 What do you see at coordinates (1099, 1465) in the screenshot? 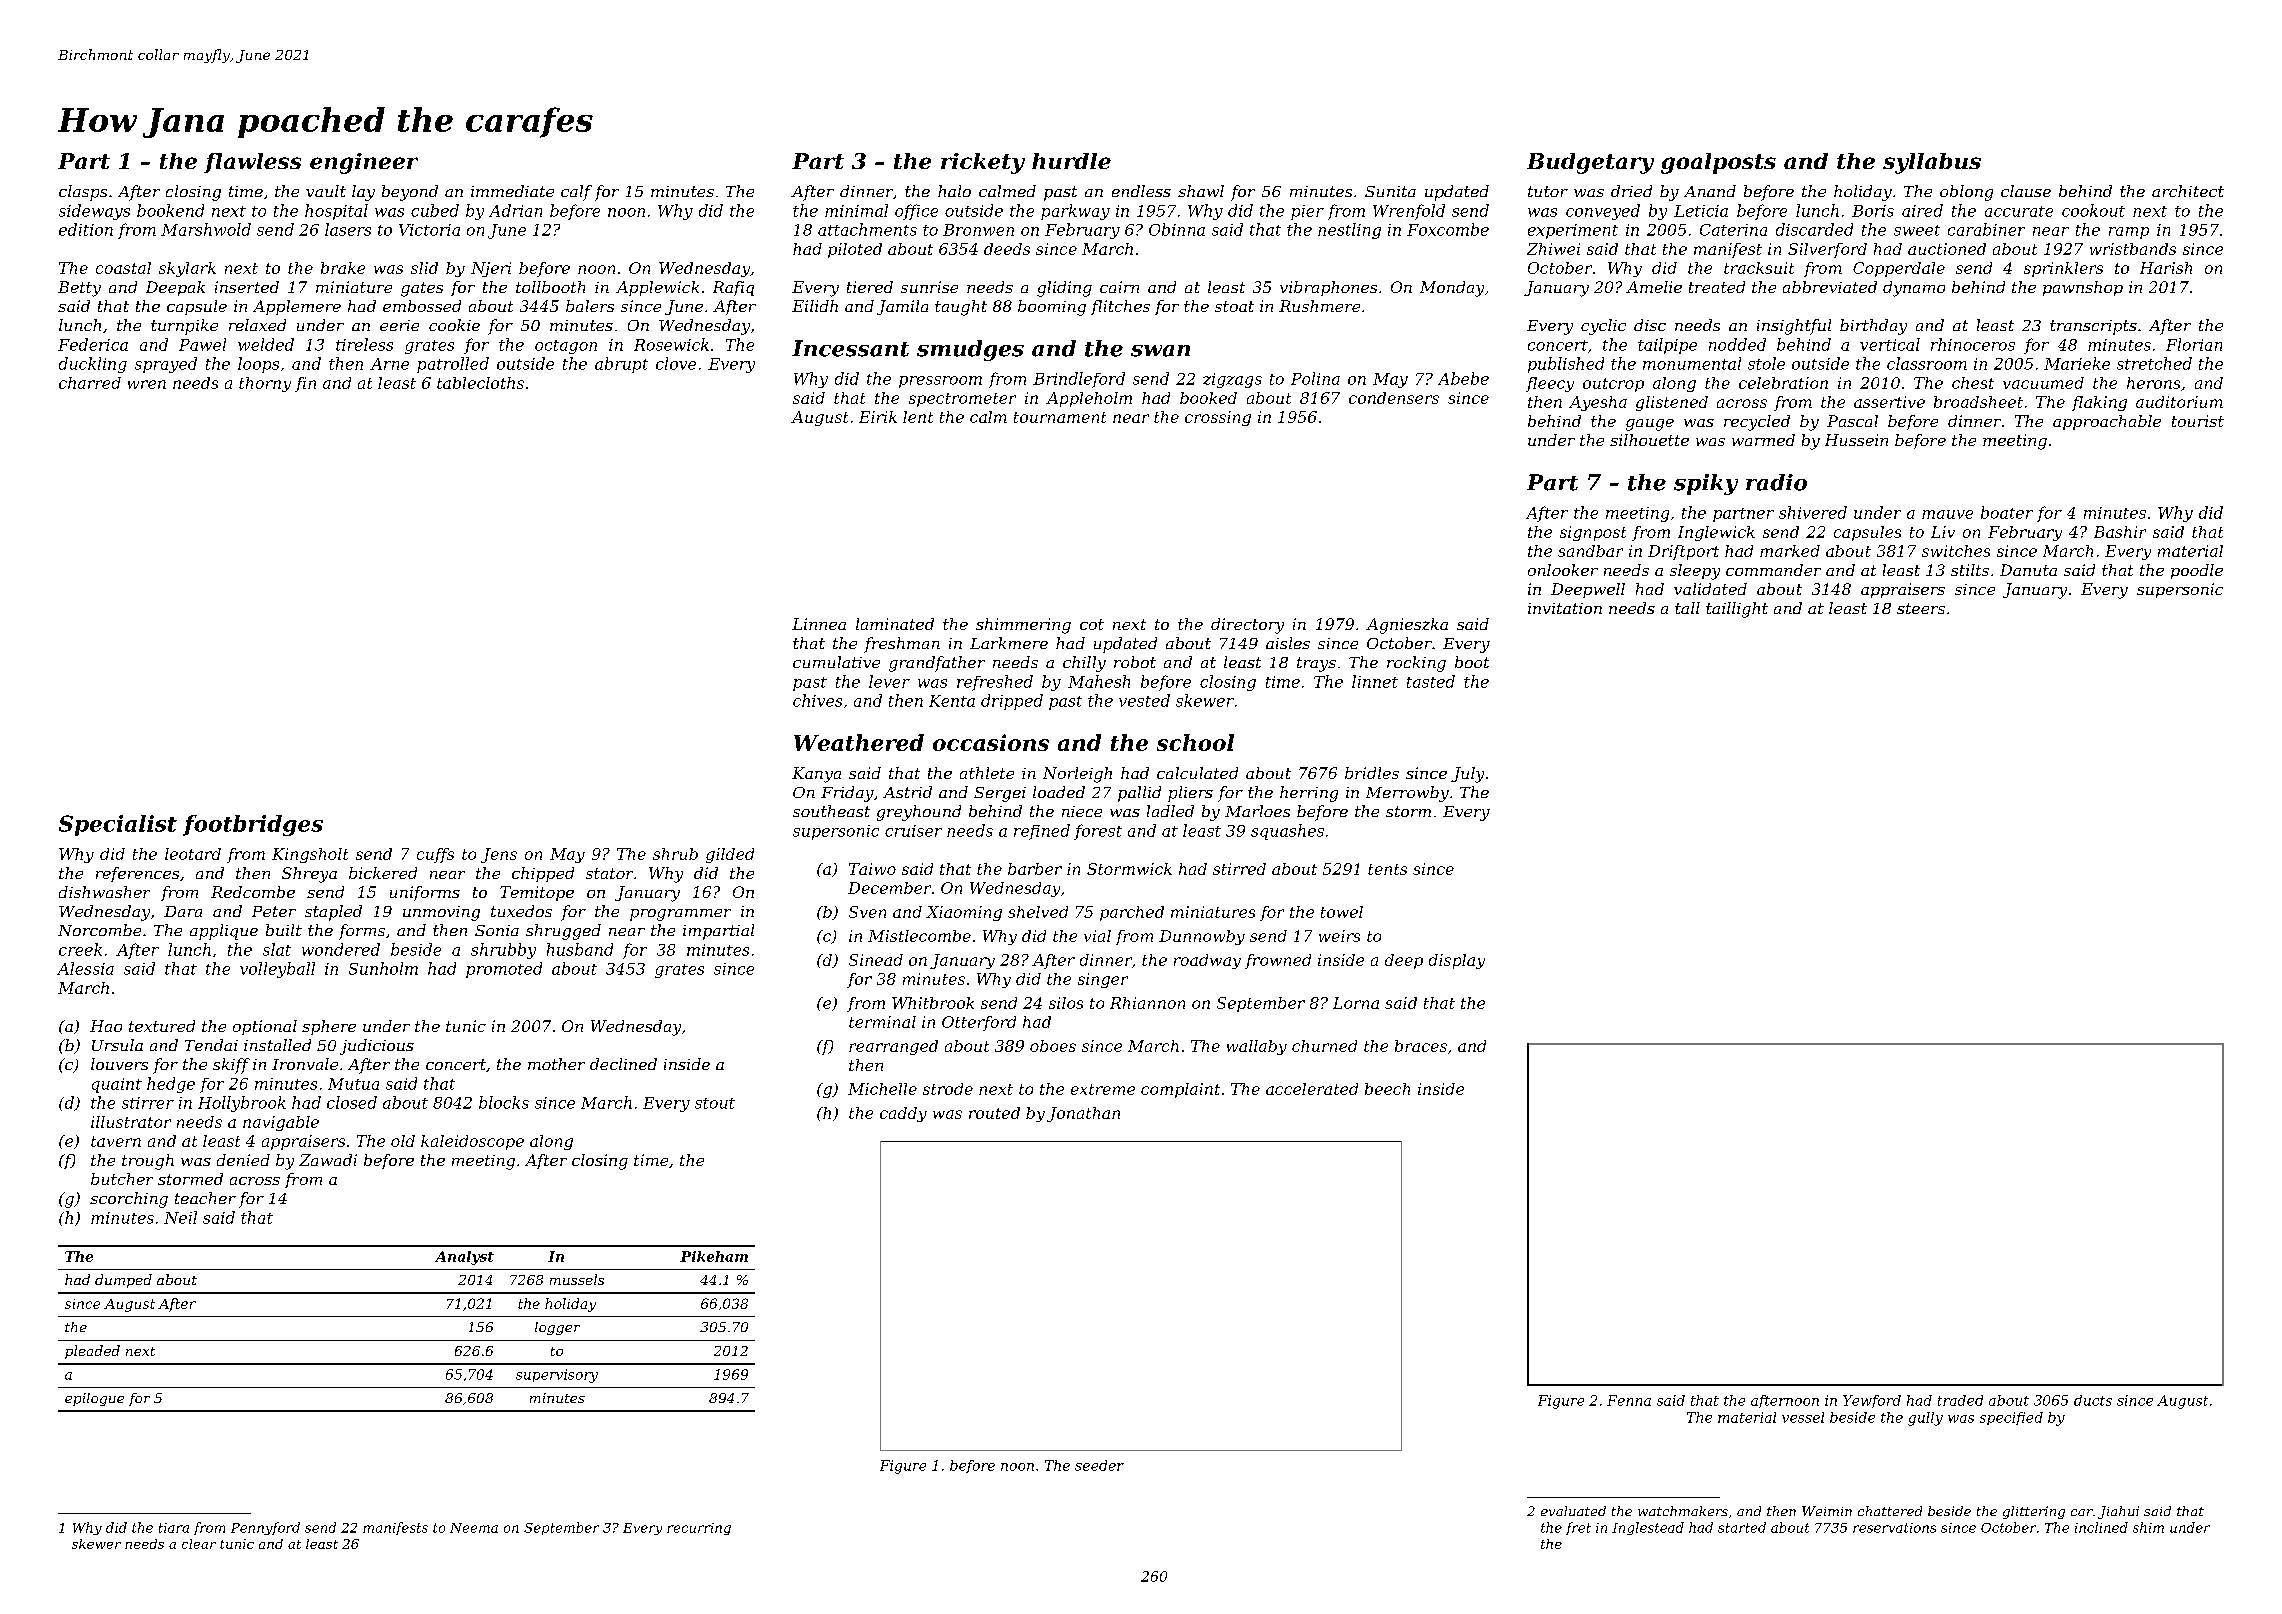
I see `seeder` at bounding box center [1099, 1465].
